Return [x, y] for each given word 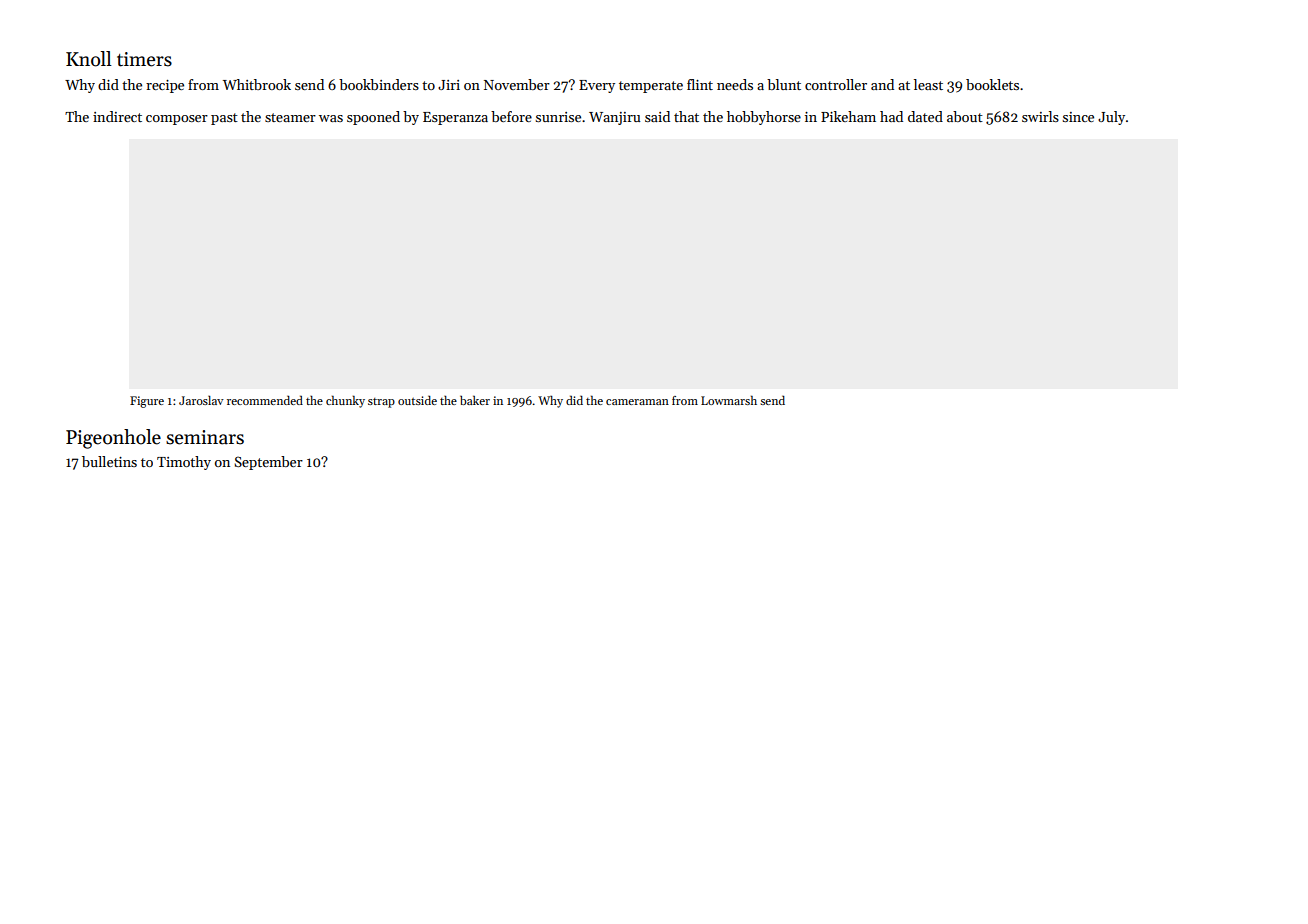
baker [475, 400]
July [1111, 118]
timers [144, 59]
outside [417, 400]
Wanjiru [614, 118]
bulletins [109, 461]
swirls [1040, 116]
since [1078, 117]
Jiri [449, 85]
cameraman [637, 402]
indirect [117, 116]
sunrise [558, 117]
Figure [147, 402]
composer [177, 120]
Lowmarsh [729, 400]
